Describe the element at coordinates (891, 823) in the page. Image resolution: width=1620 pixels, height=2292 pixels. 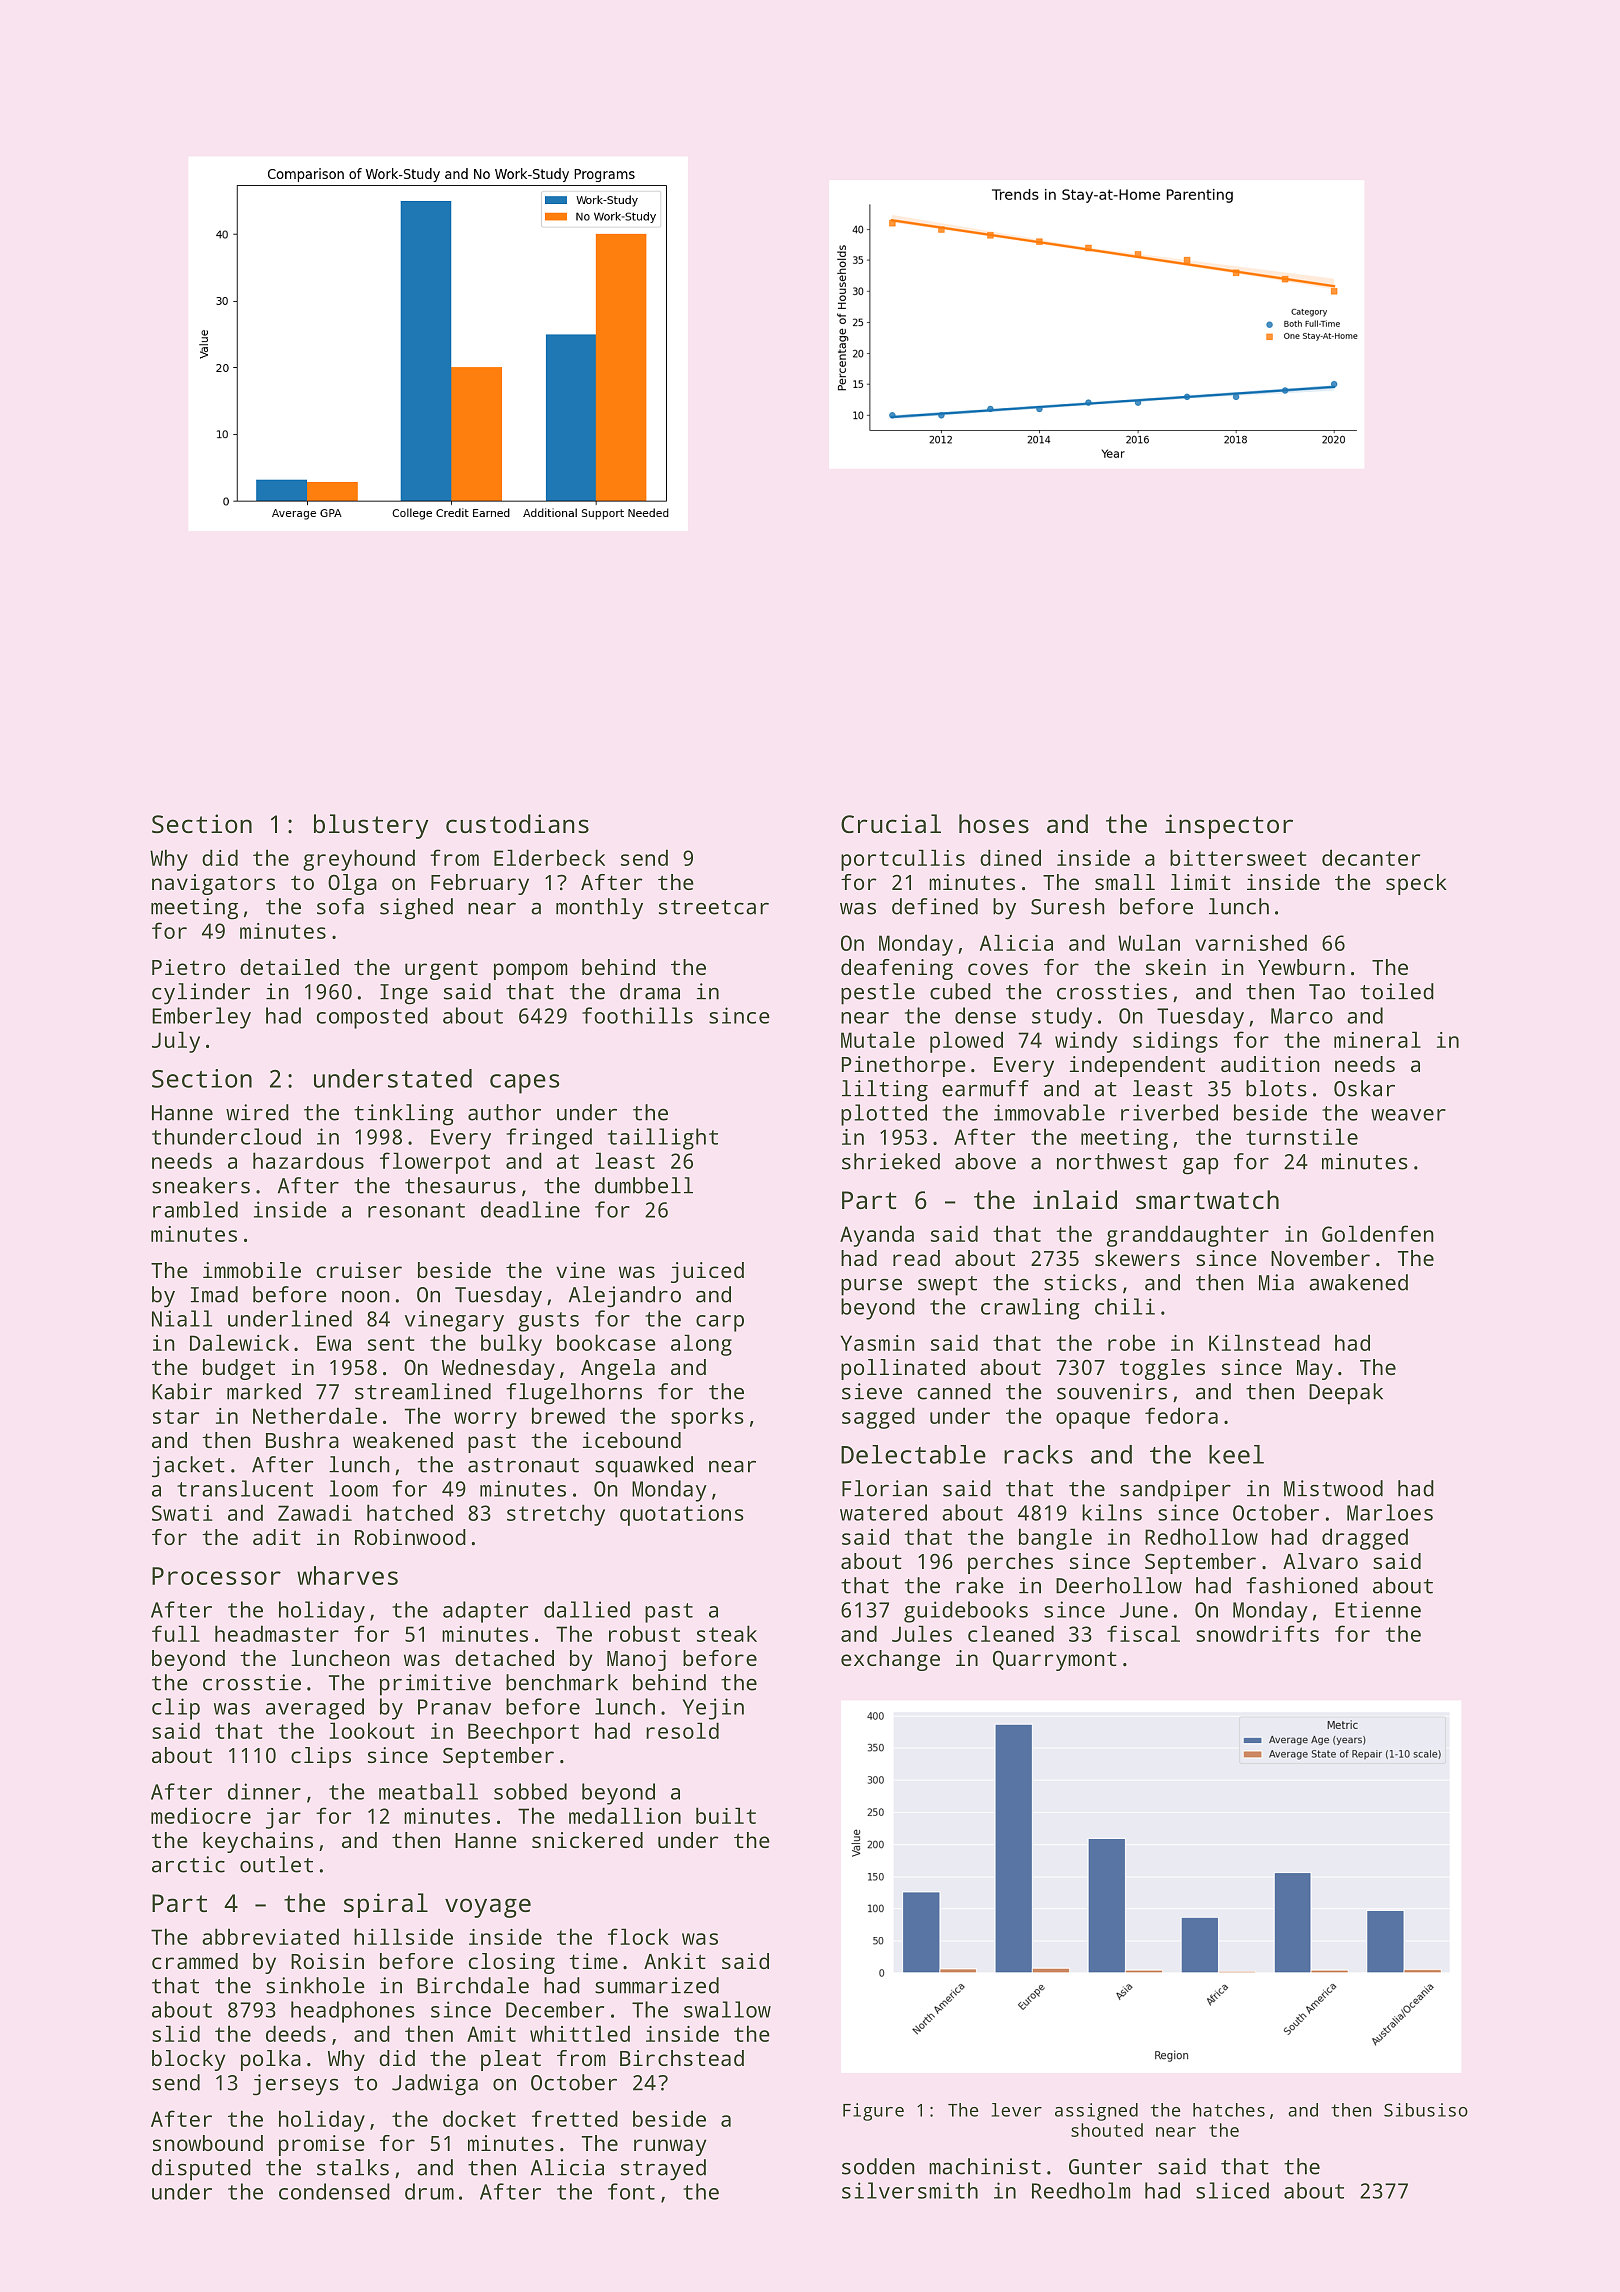
I see `Crucial` at that location.
